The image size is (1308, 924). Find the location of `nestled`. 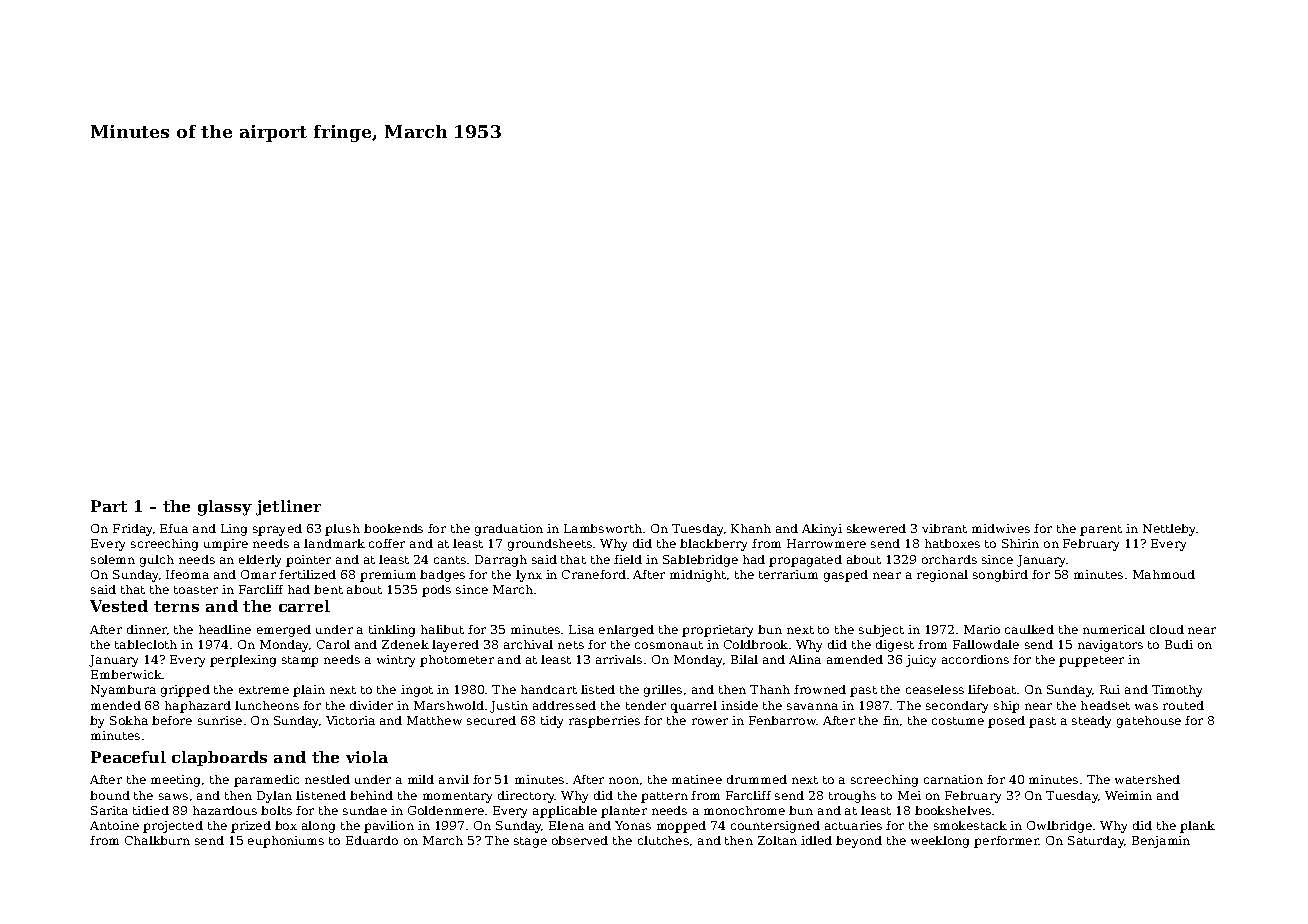

nestled is located at coordinates (327, 779).
